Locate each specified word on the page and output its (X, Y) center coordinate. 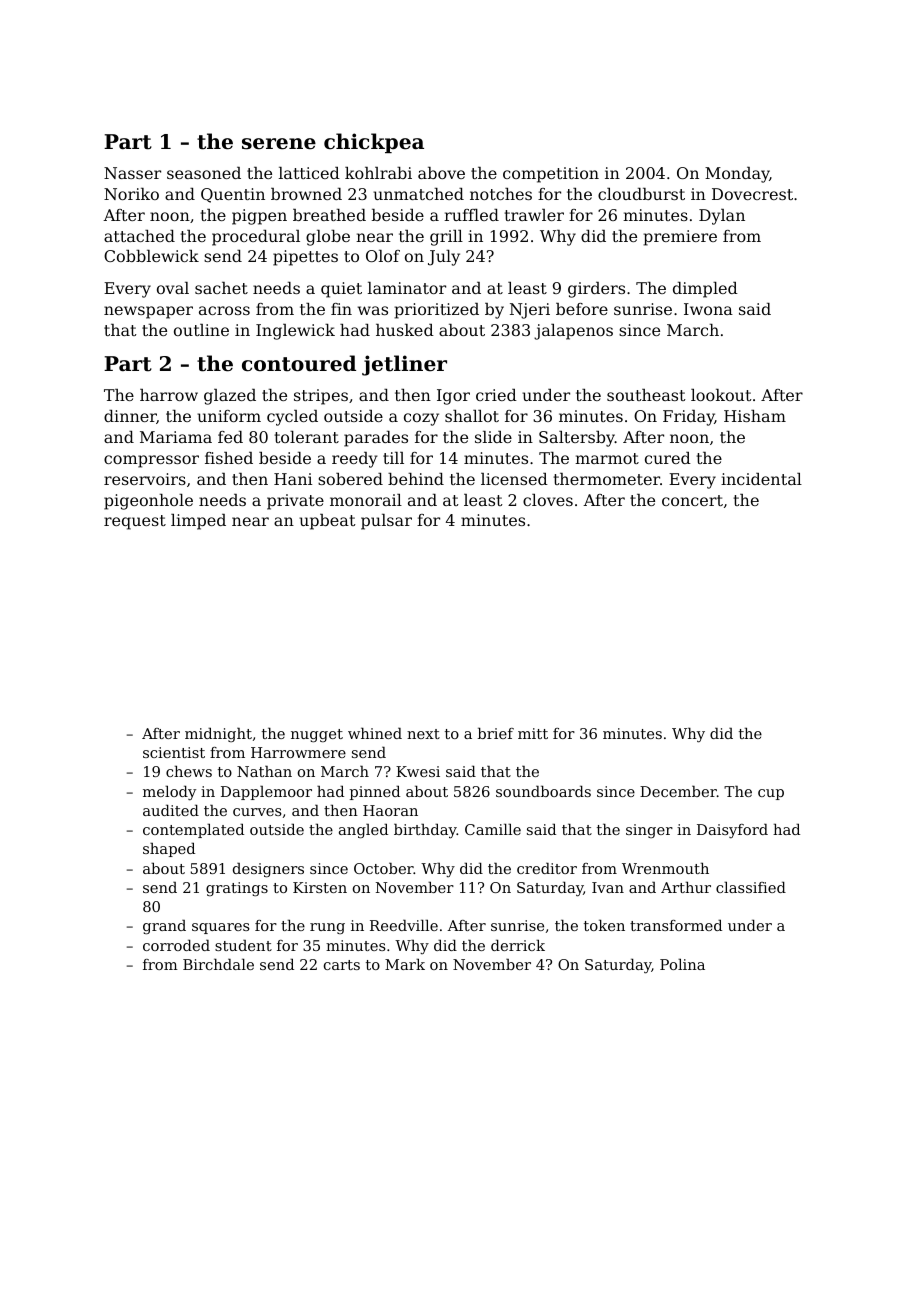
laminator (407, 288)
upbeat (327, 522)
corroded (176, 945)
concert (692, 500)
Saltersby (577, 439)
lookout (721, 395)
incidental (761, 479)
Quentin (233, 195)
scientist (174, 752)
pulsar (386, 522)
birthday (425, 831)
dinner (130, 417)
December (678, 791)
